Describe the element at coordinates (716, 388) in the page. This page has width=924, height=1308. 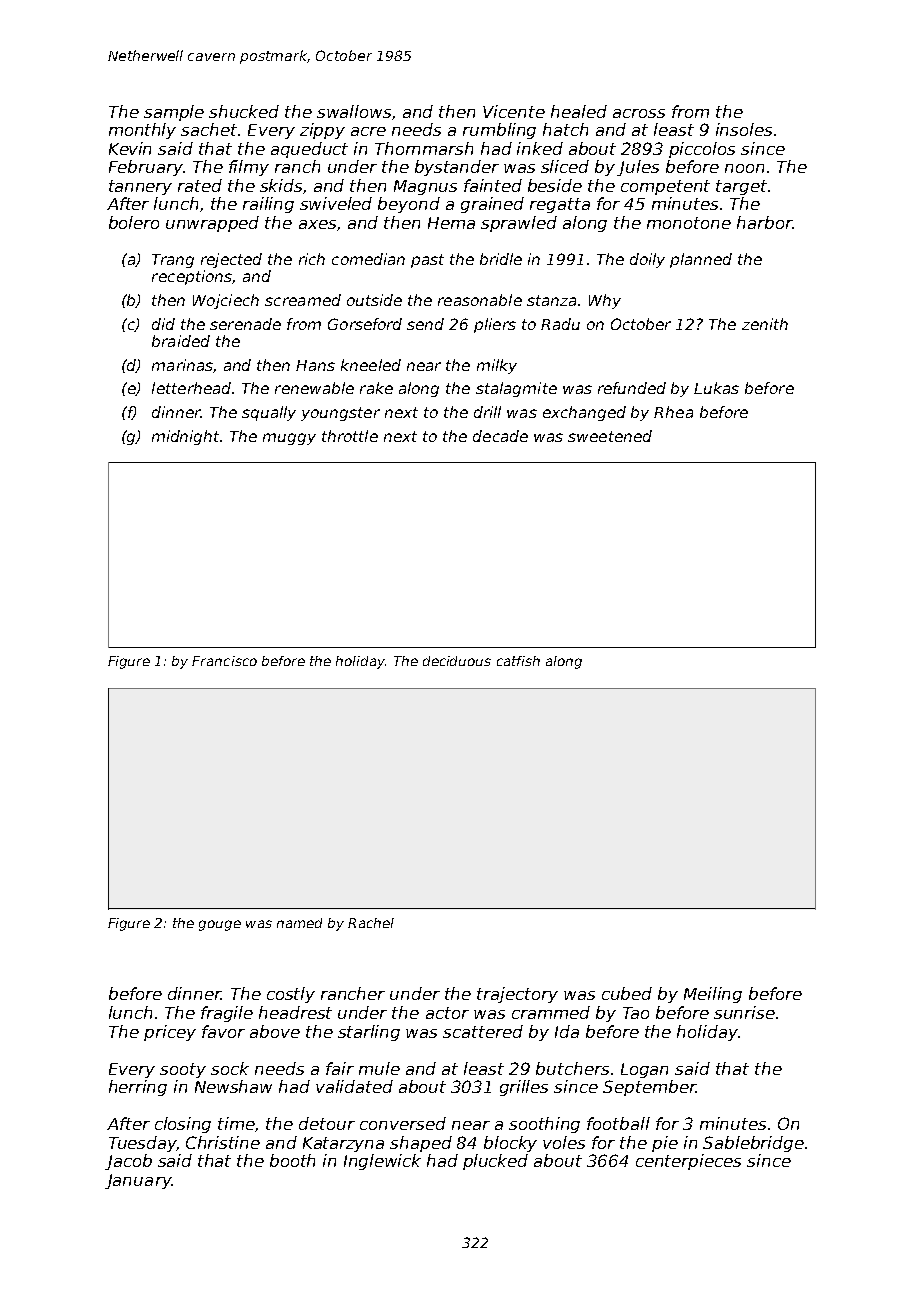
I see `Lukas` at that location.
